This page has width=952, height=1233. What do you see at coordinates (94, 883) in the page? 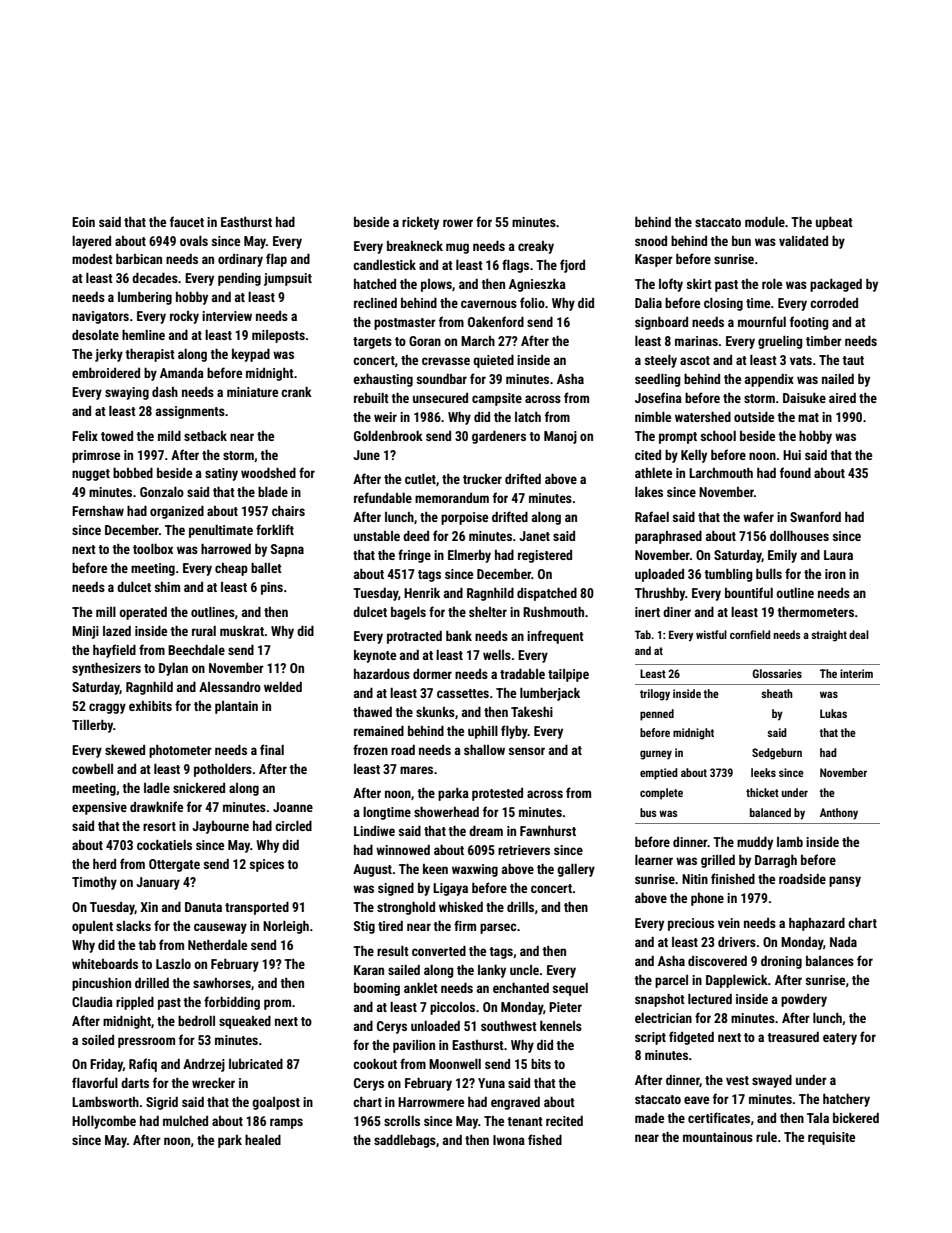
I see `Timothy` at bounding box center [94, 883].
